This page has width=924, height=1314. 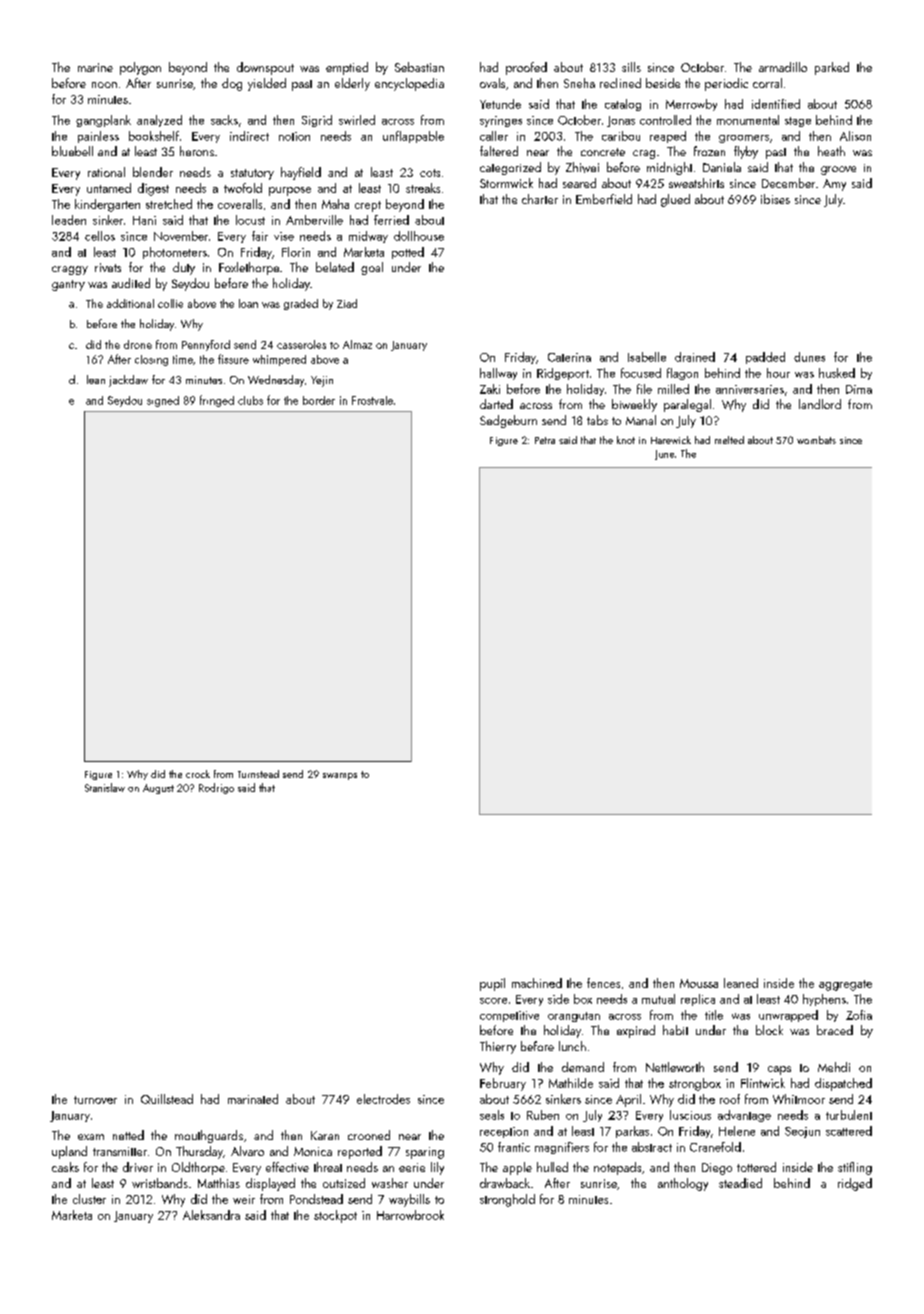 I want to click on emptied, so click(x=347, y=68).
